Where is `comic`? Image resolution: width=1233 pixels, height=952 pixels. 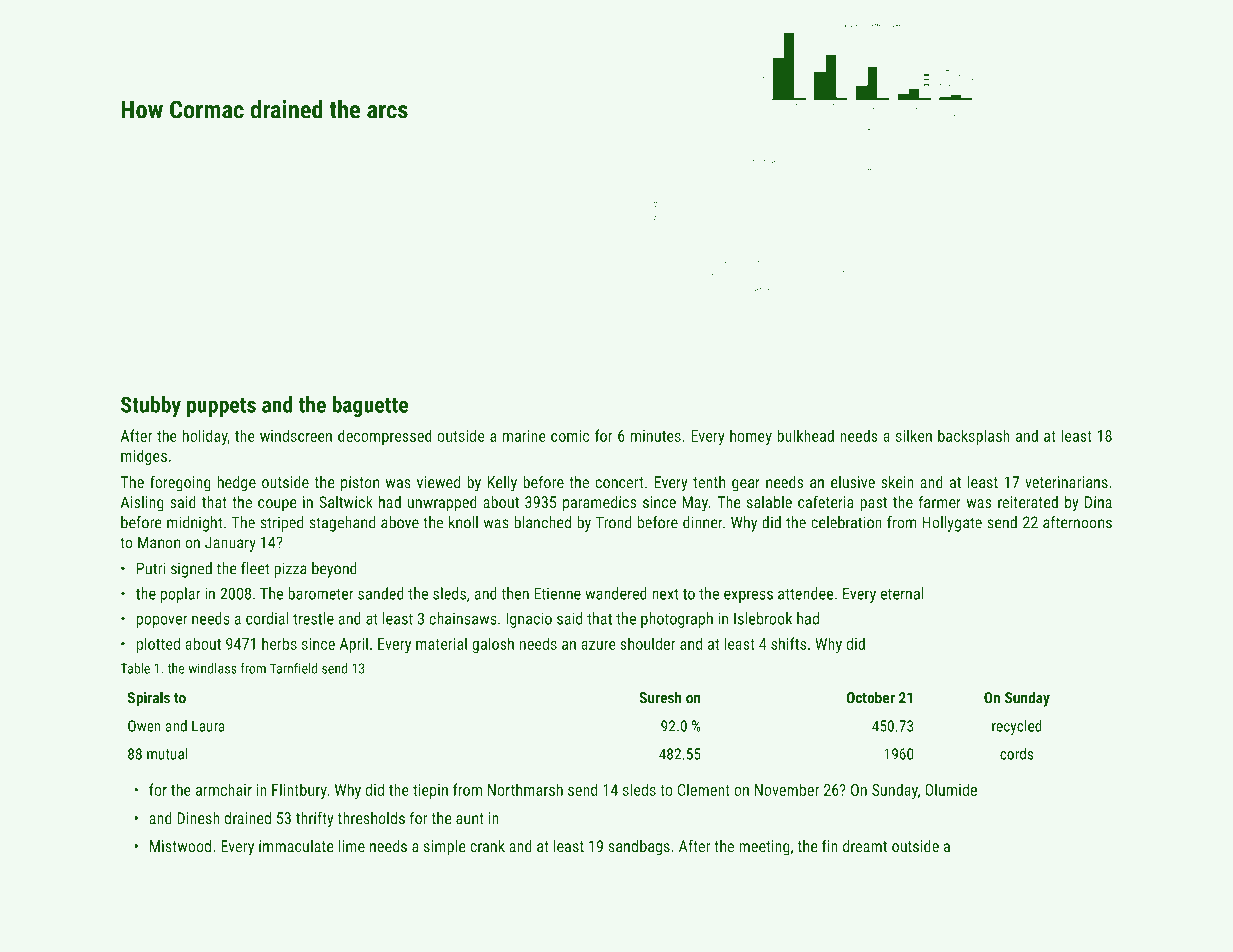 comic is located at coordinates (570, 436).
